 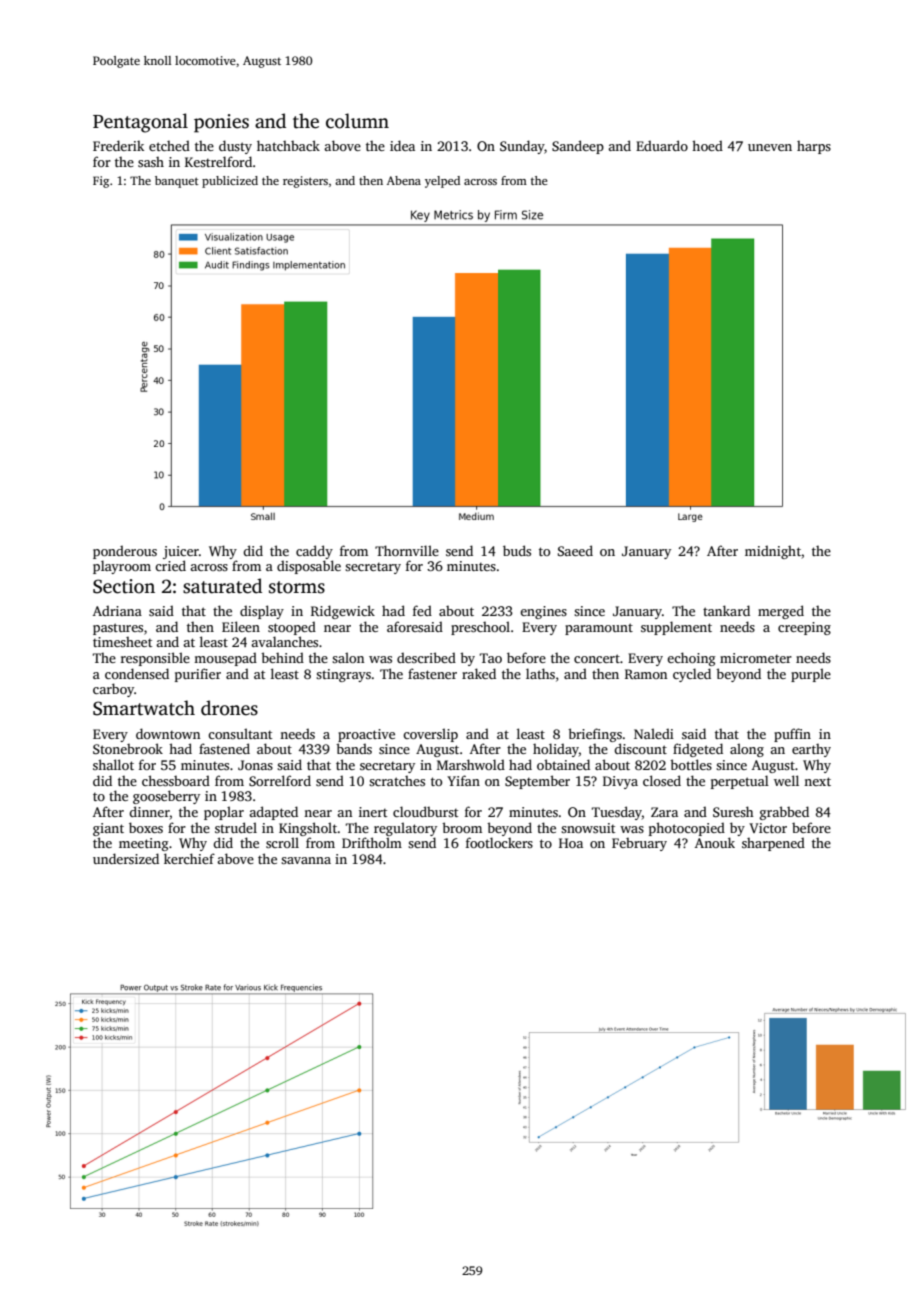 What do you see at coordinates (662, 145) in the screenshot?
I see `Eduardo` at bounding box center [662, 145].
